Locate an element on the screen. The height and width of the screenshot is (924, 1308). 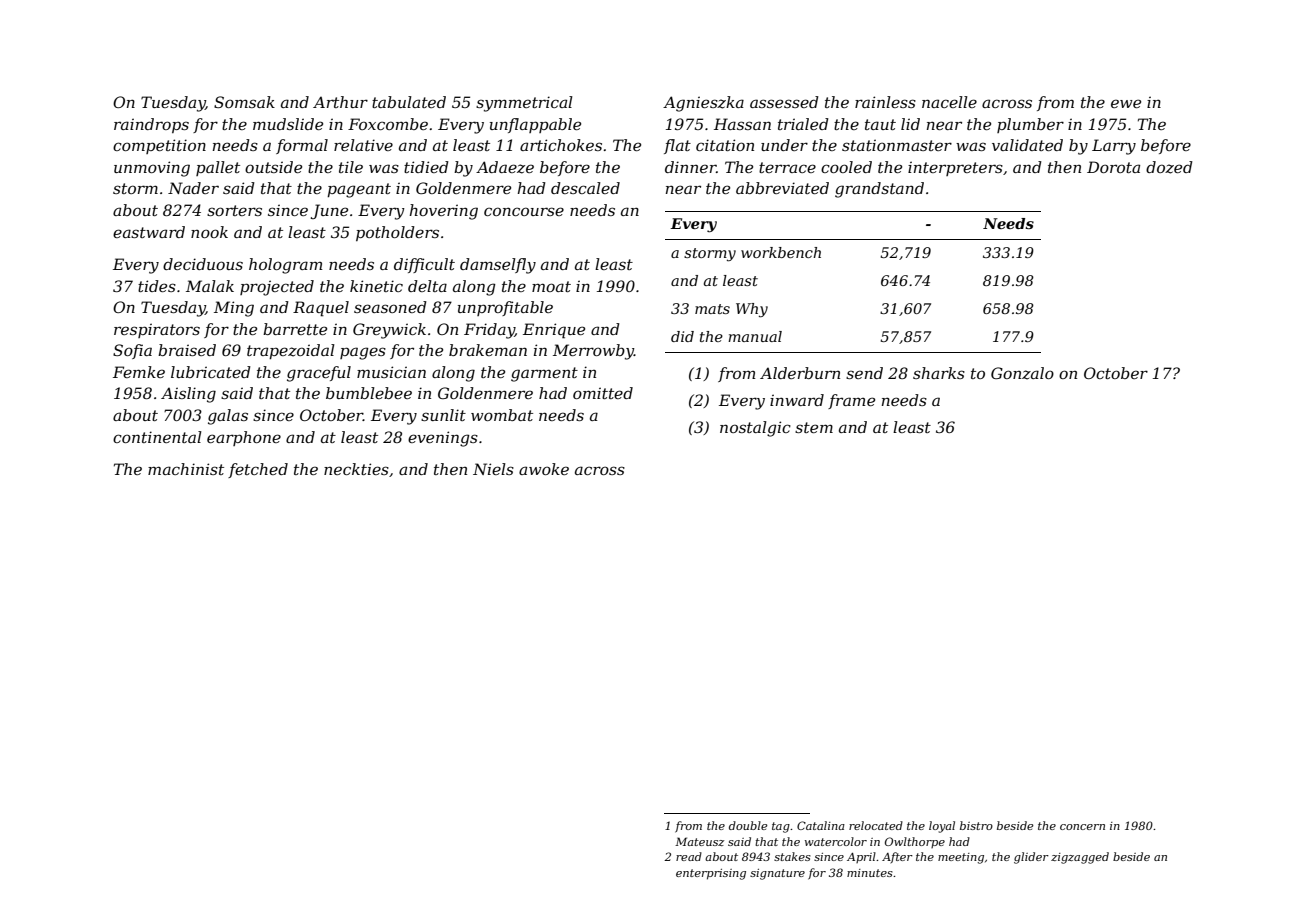
raindrops is located at coordinates (151, 125).
